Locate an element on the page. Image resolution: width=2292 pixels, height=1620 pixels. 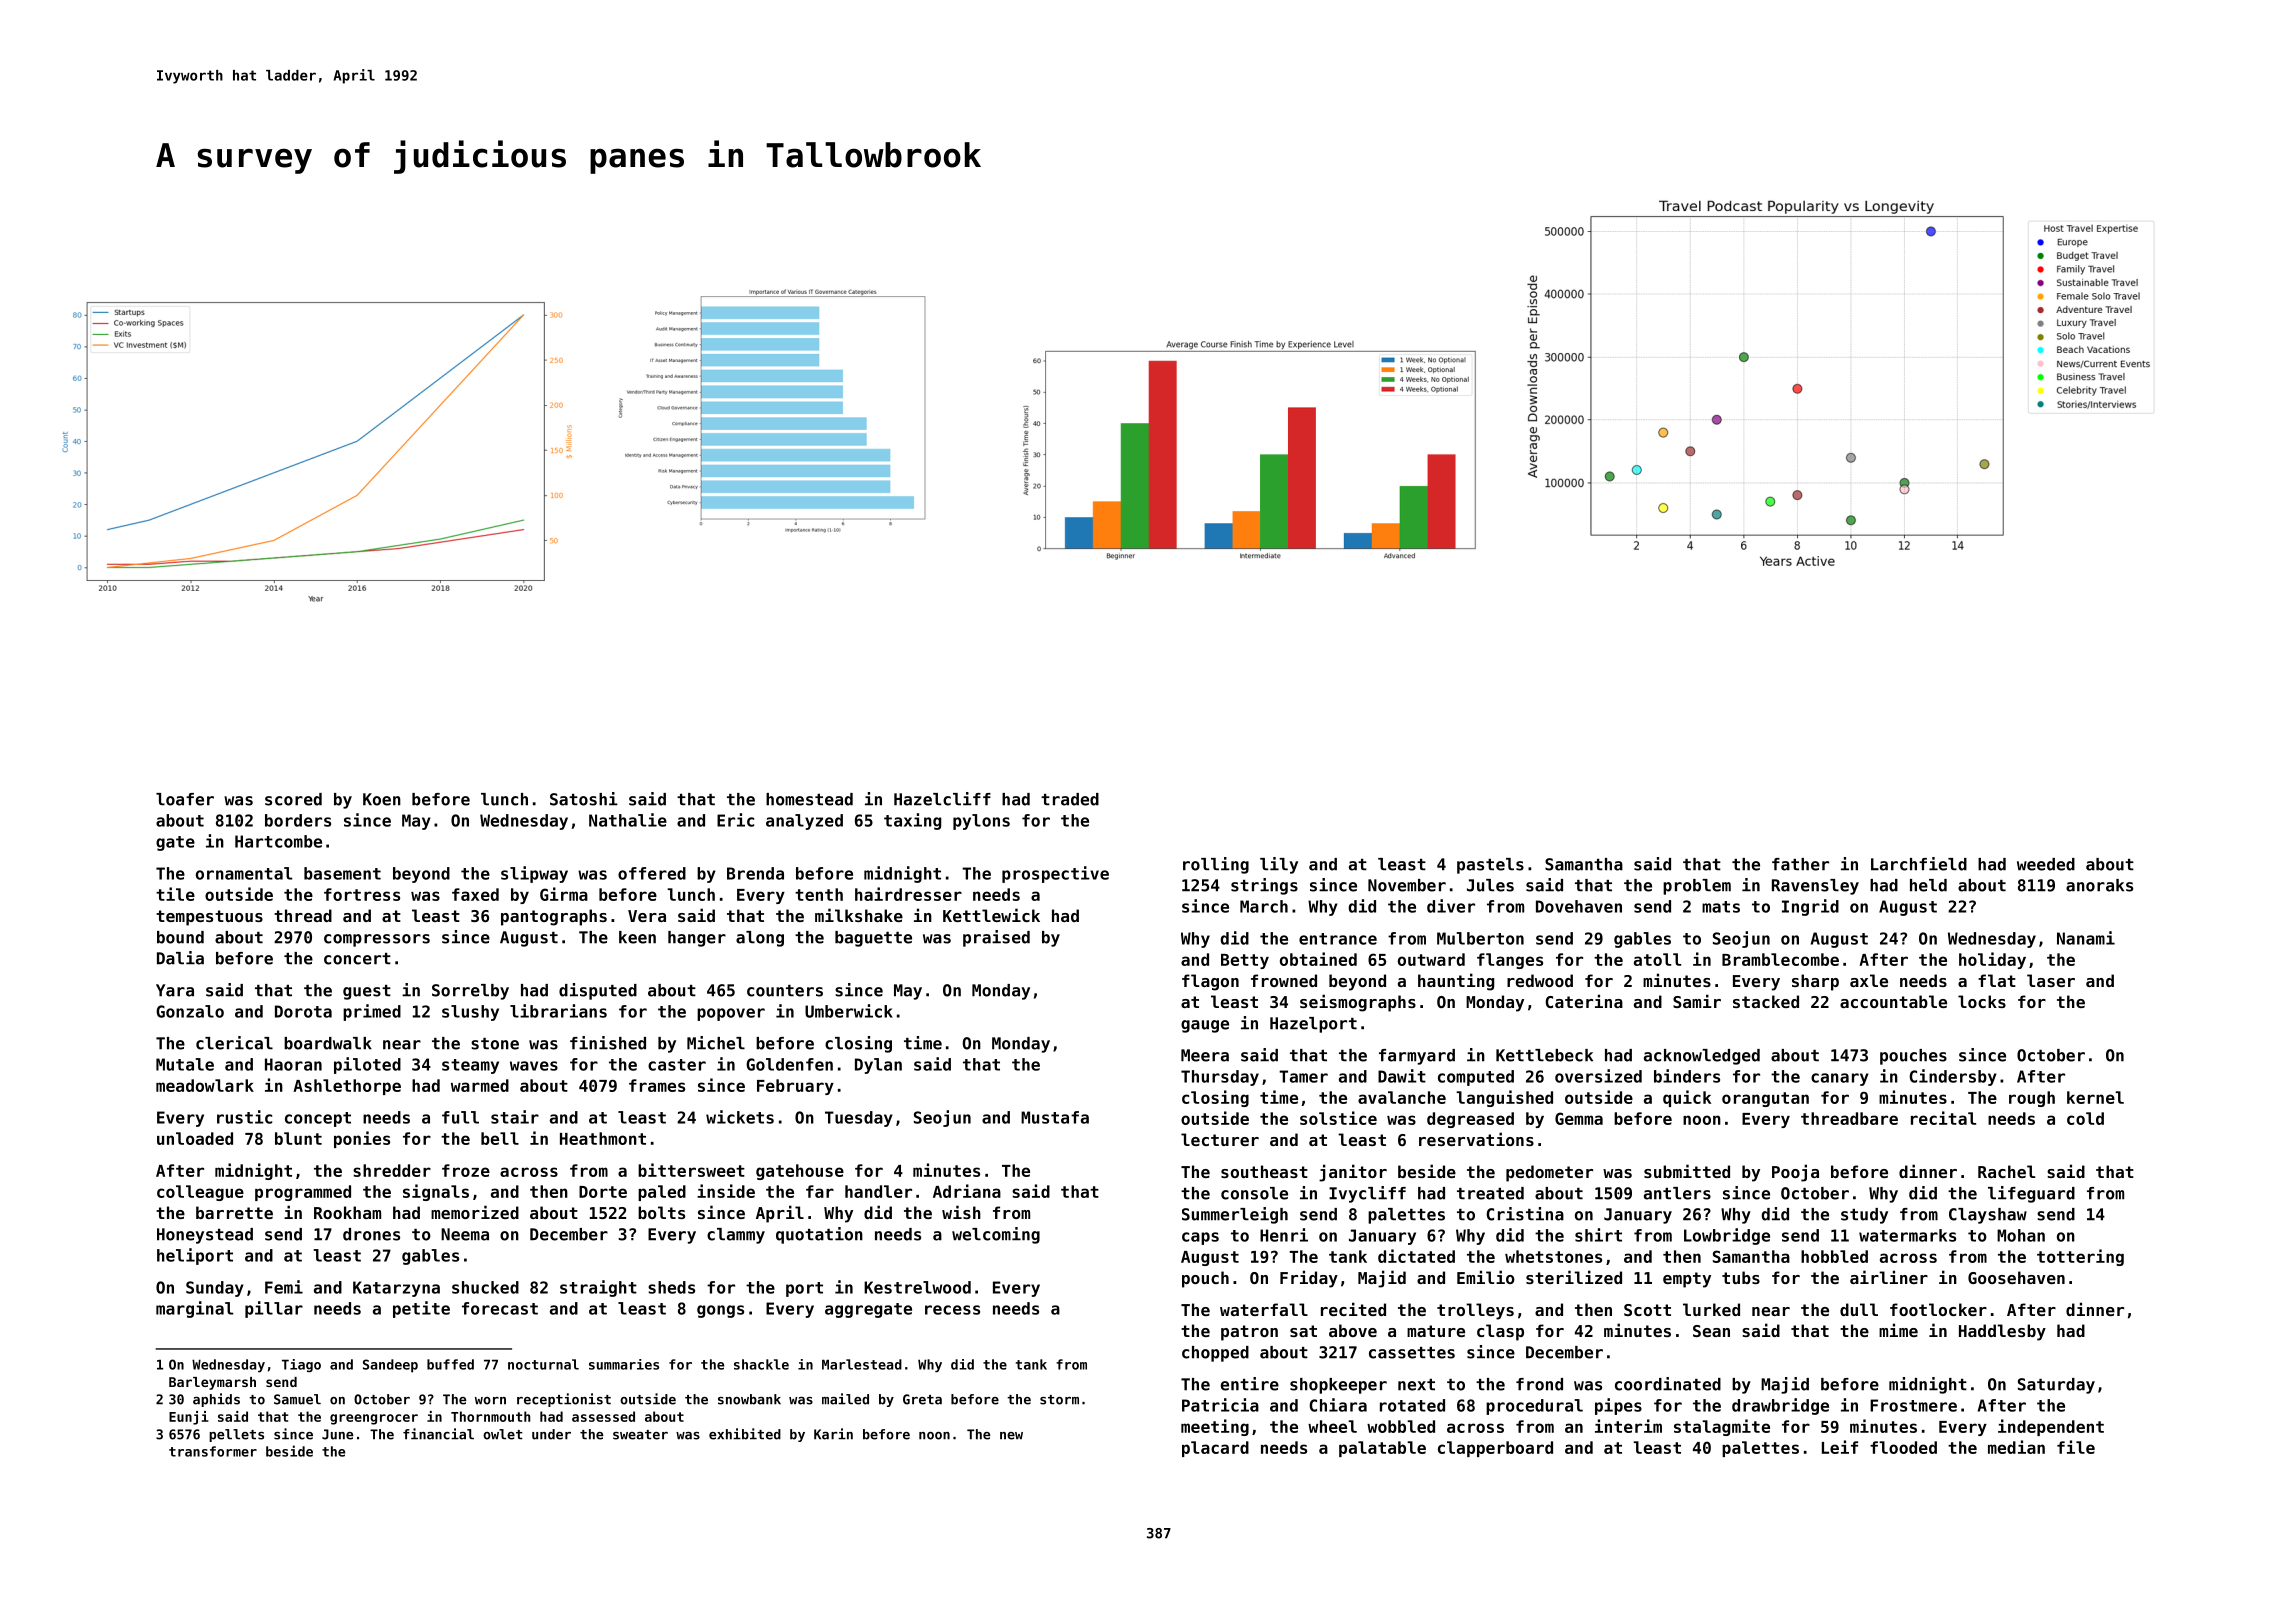
kernel is located at coordinates (2095, 1097).
